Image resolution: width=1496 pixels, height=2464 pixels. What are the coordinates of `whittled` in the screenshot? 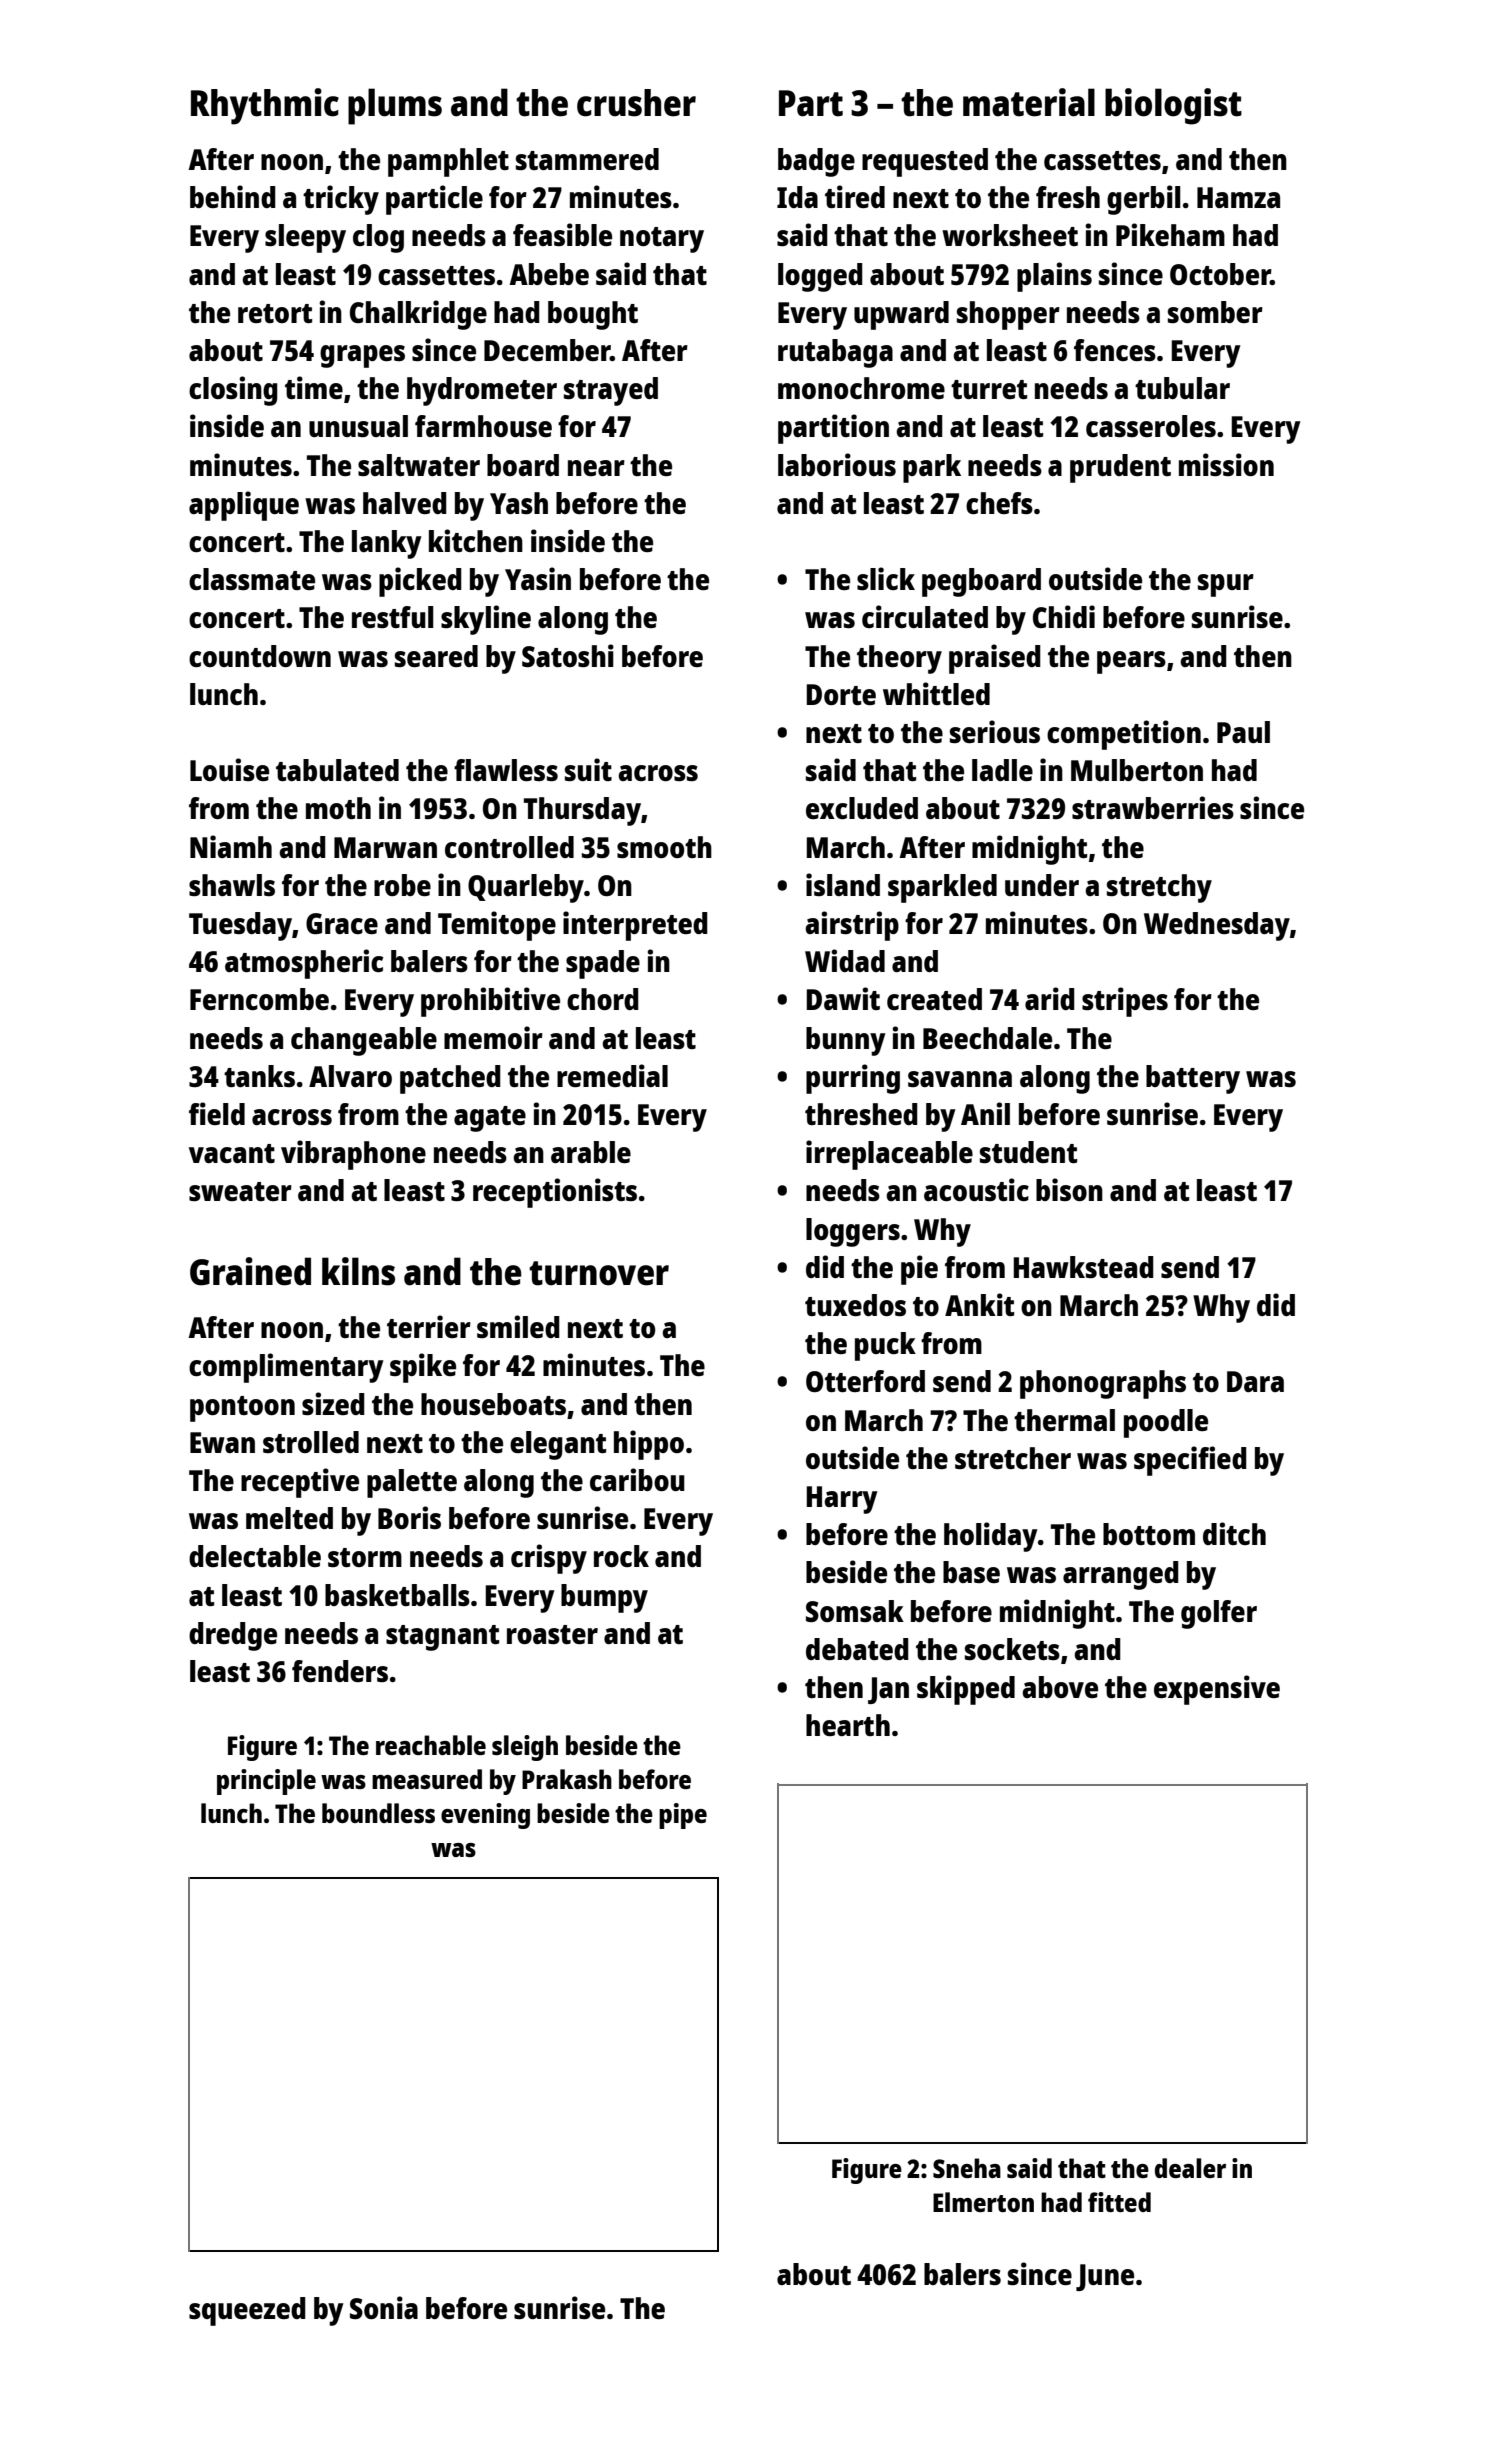 It's located at (936, 693).
